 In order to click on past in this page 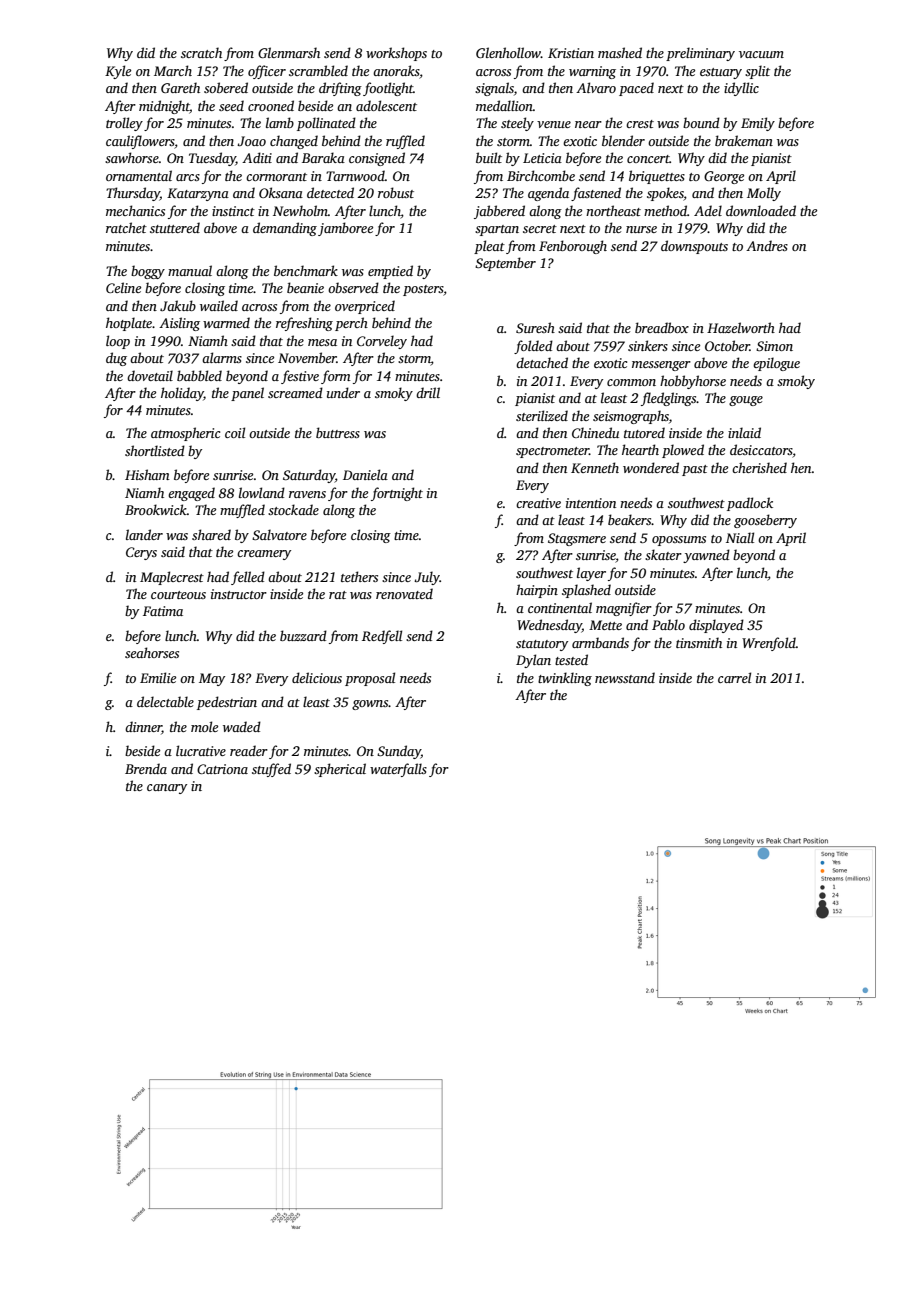, I will do `click(695, 470)`.
